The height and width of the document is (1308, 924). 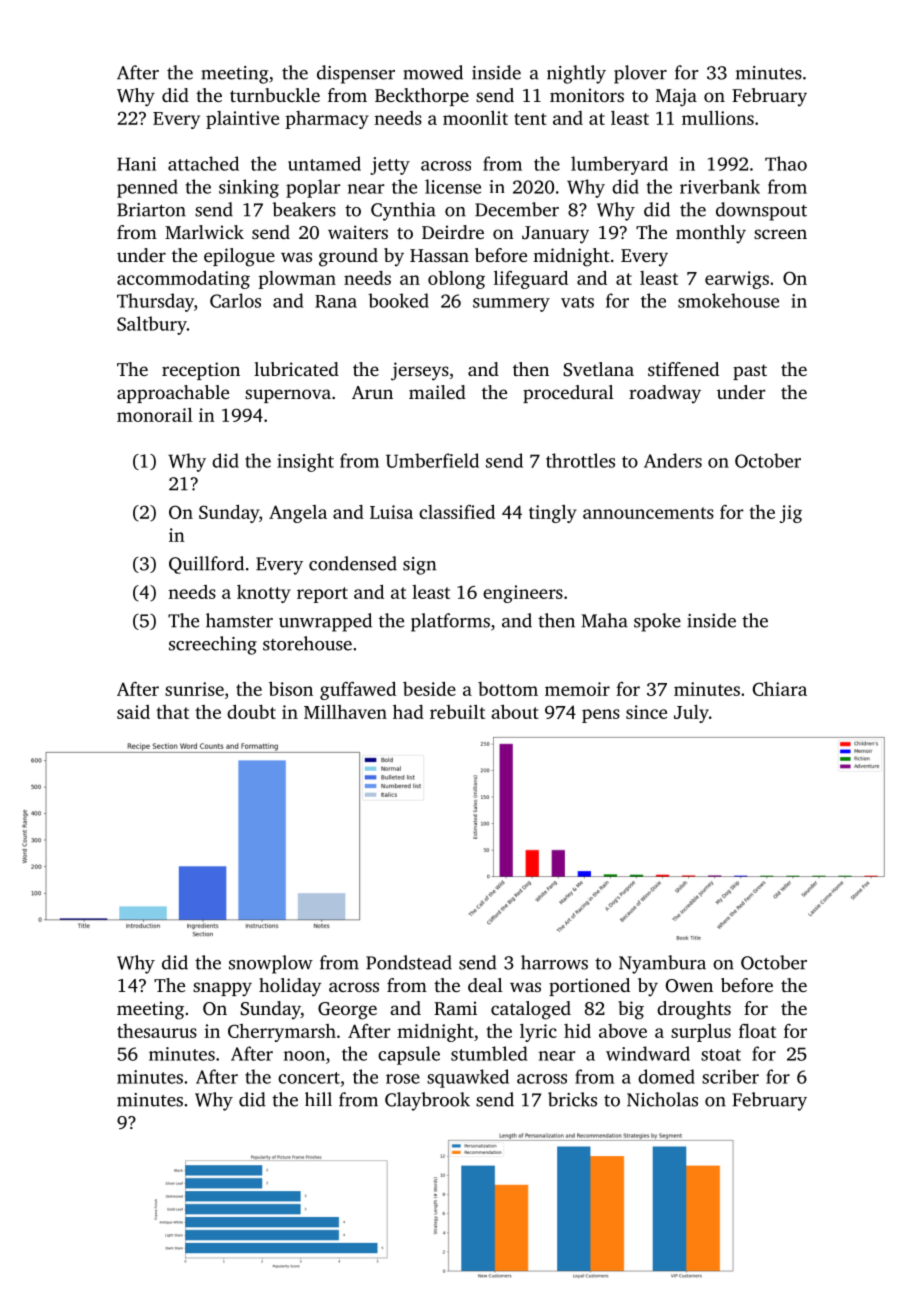 What do you see at coordinates (683, 369) in the document?
I see `stiffened` at bounding box center [683, 369].
